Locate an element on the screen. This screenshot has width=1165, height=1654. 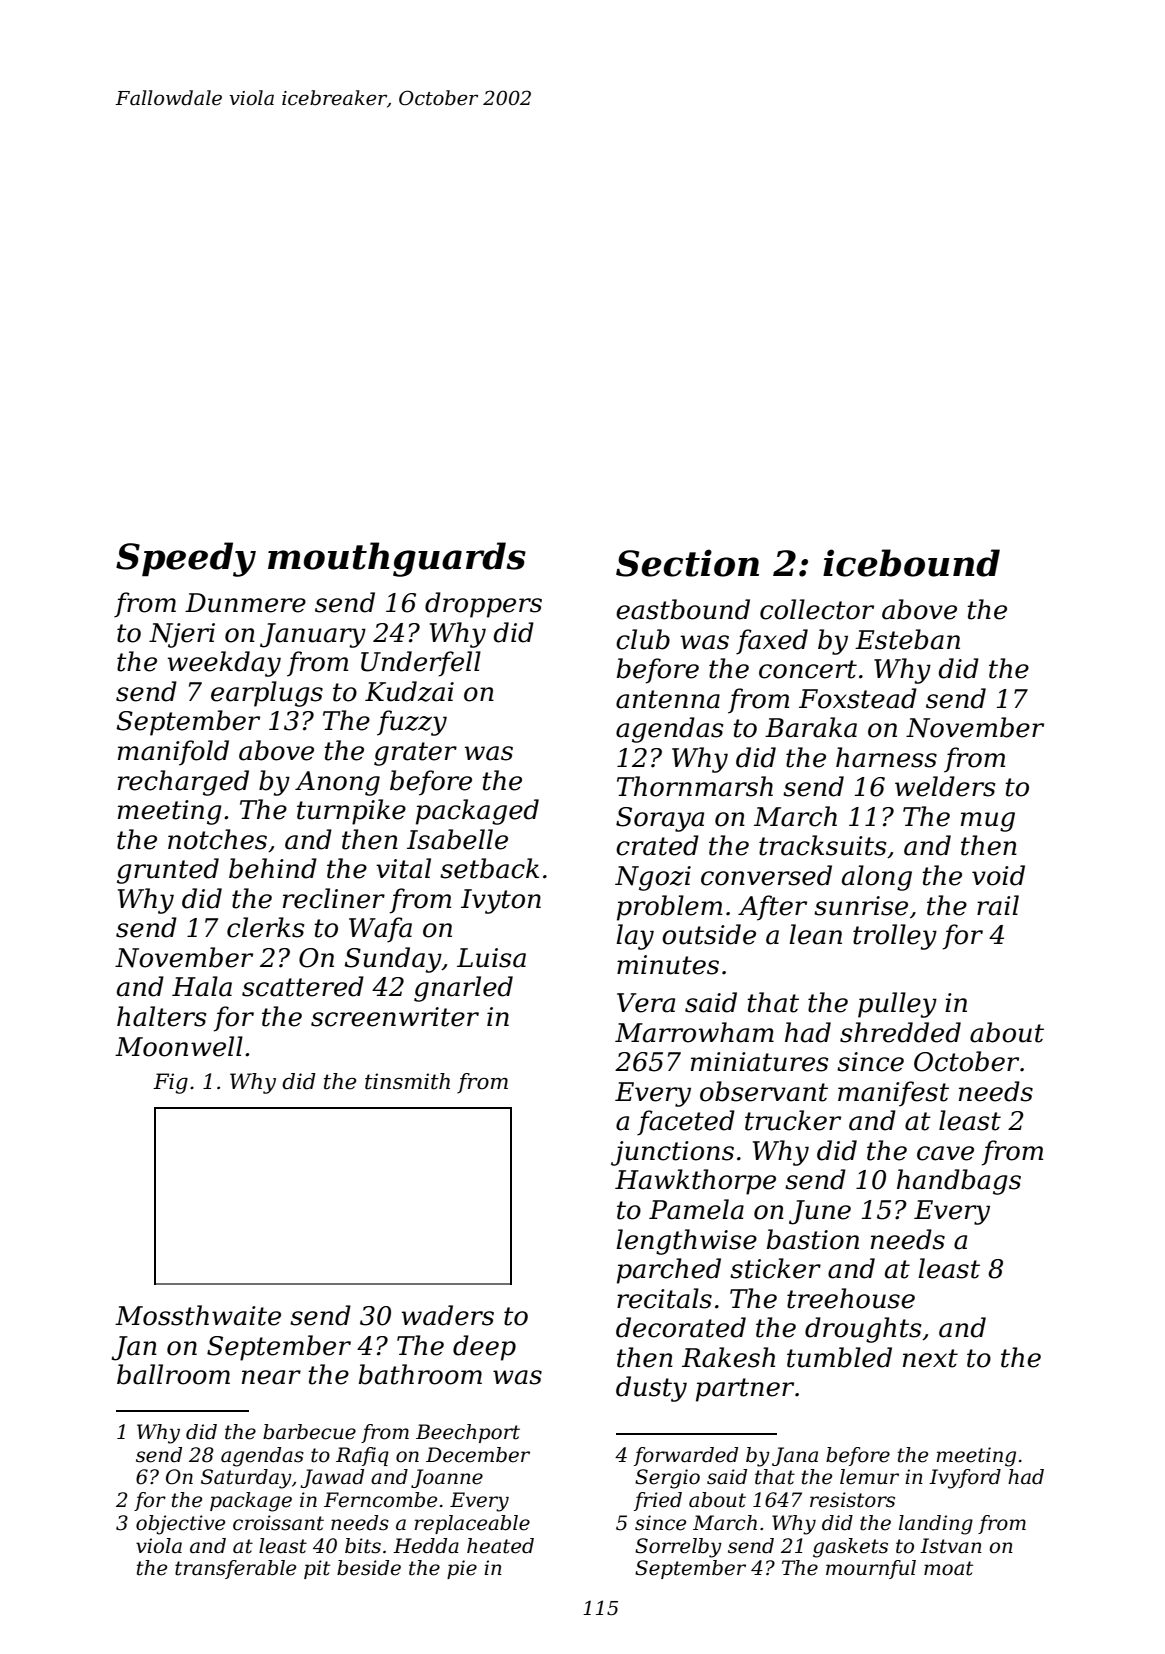
barbecue is located at coordinates (309, 1432).
